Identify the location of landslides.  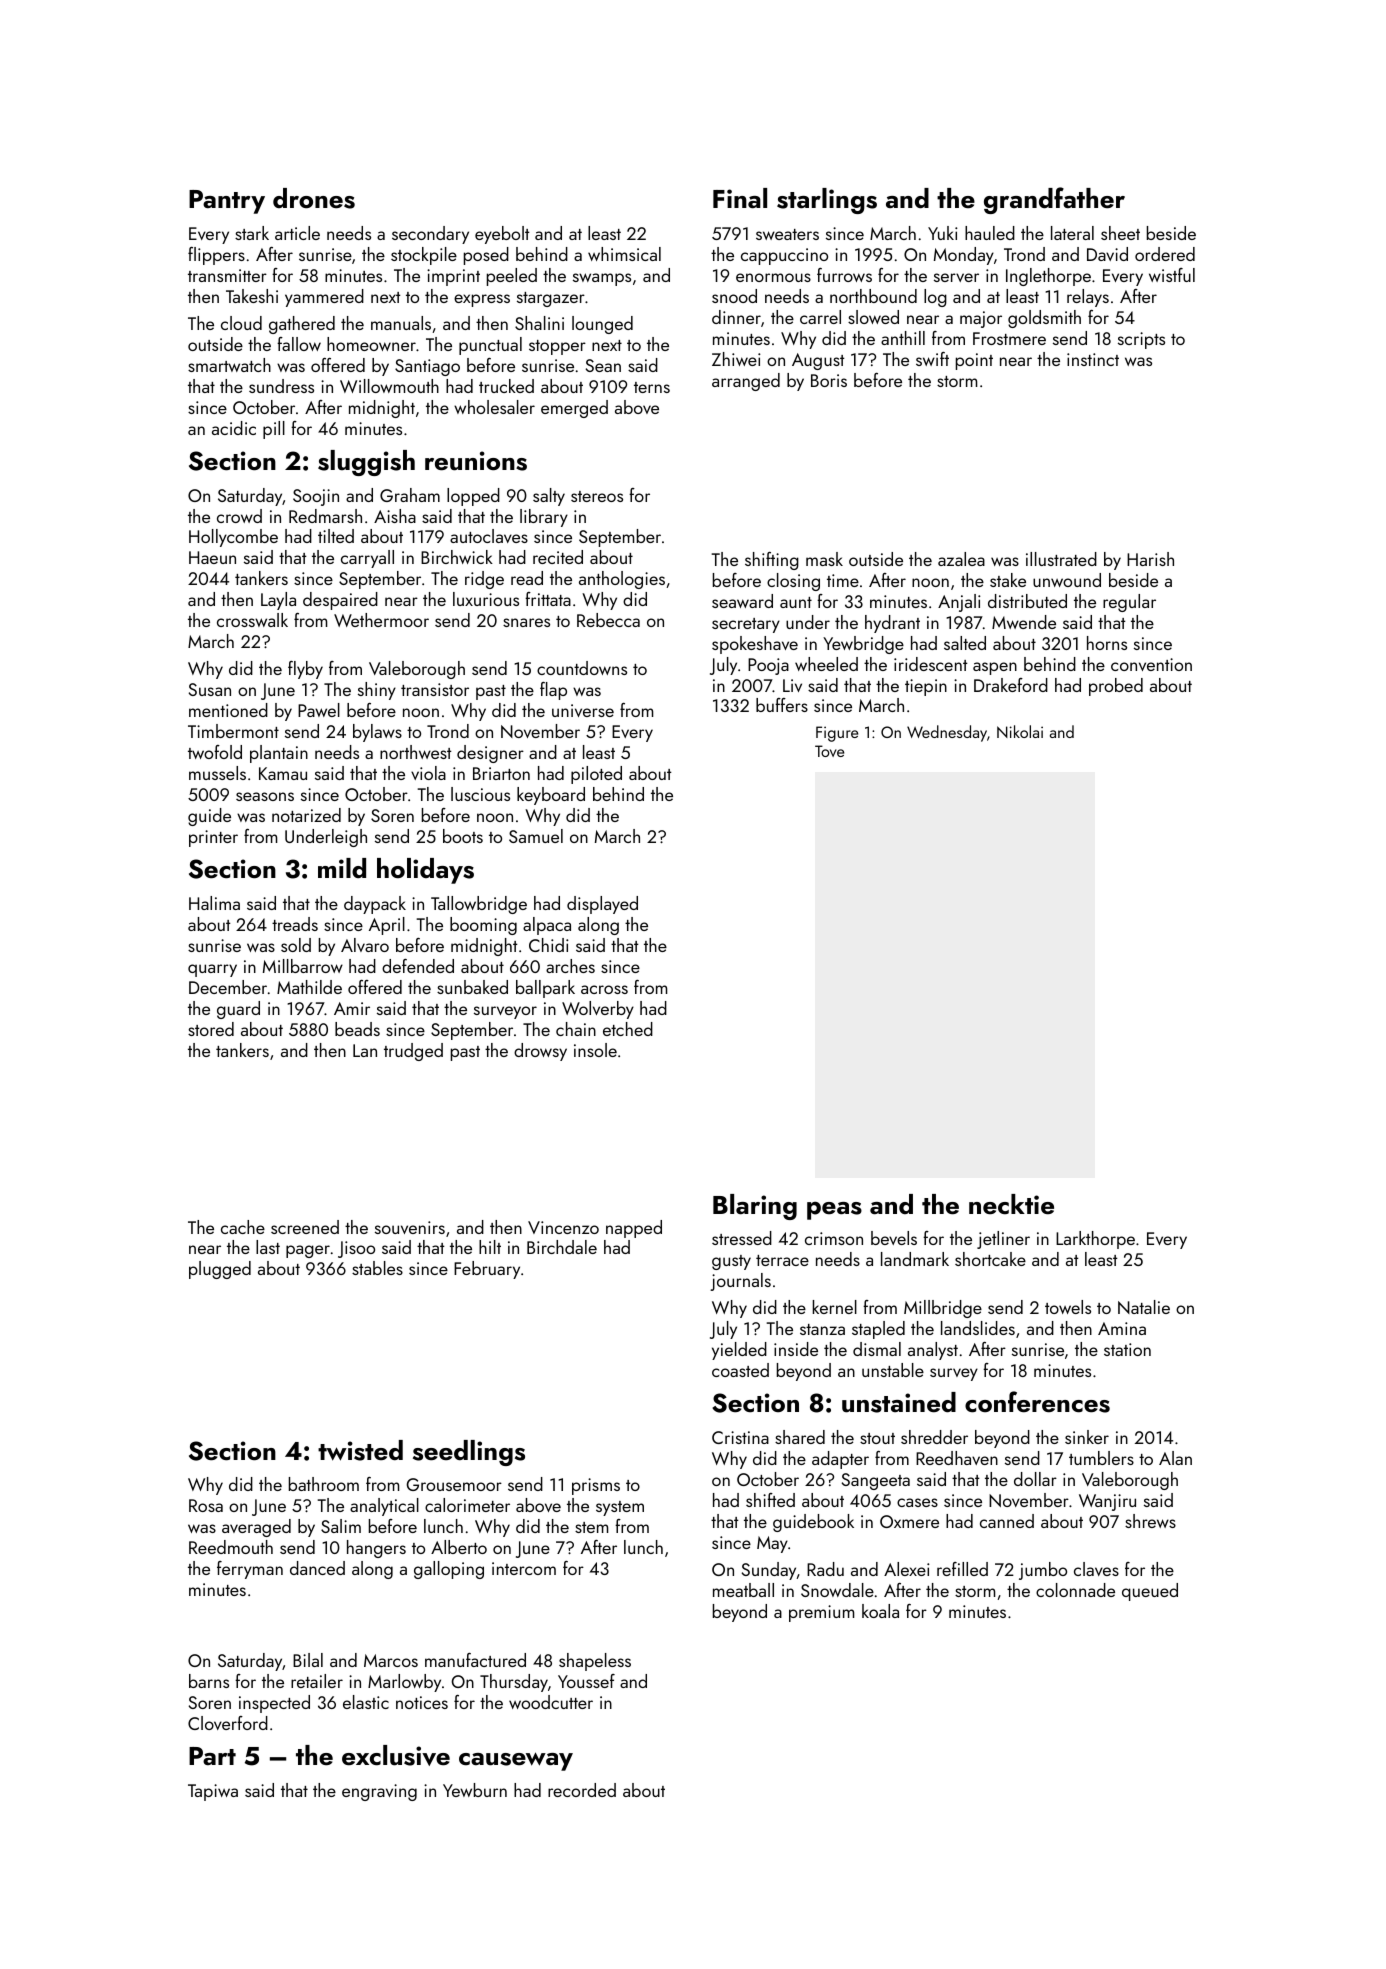
(978, 1328).
